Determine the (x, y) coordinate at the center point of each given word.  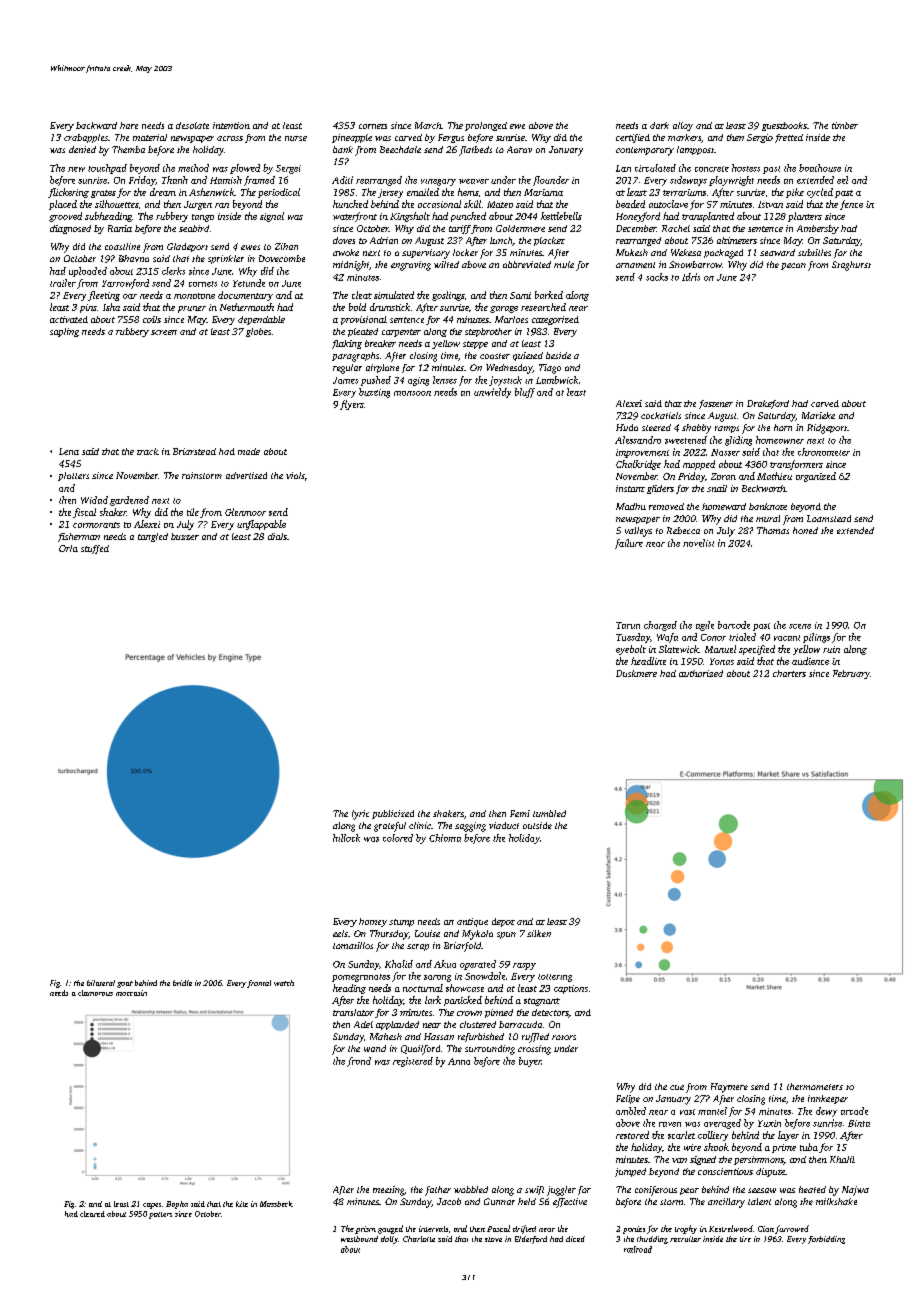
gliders (660, 489)
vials (295, 475)
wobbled (471, 1189)
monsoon (412, 393)
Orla (68, 548)
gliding (738, 441)
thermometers (815, 1086)
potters (160, 1215)
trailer (63, 283)
